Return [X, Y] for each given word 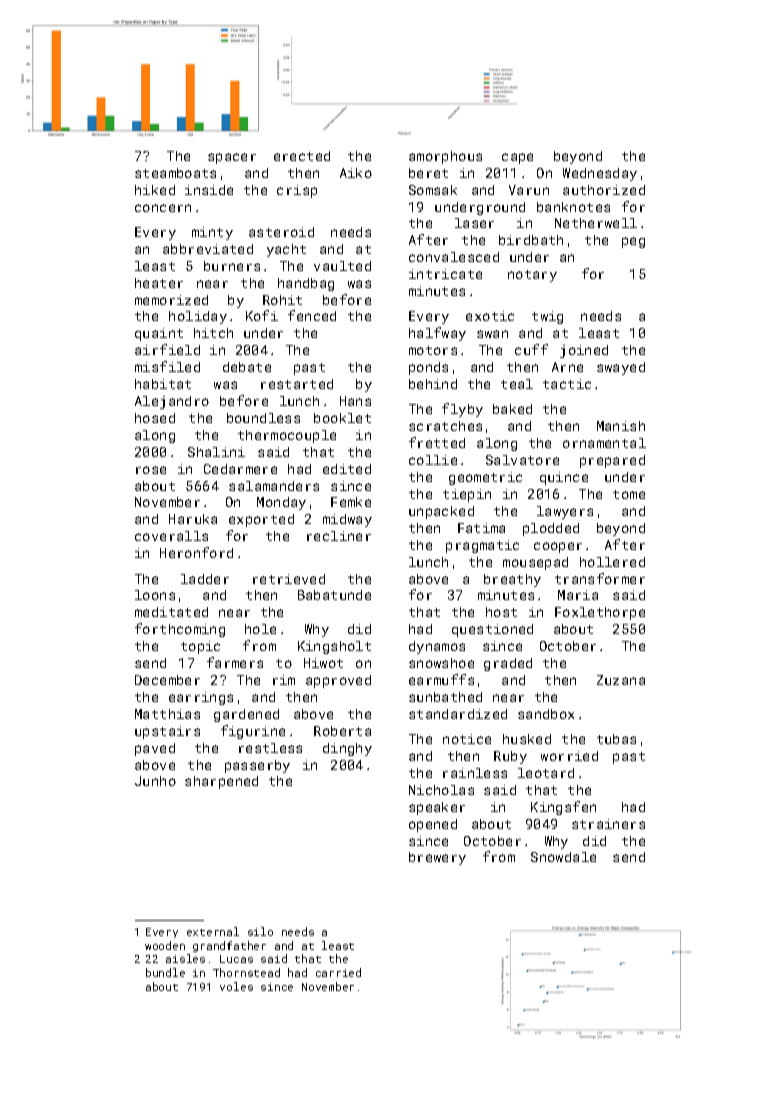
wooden [165, 945]
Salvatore [522, 460]
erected [302, 156]
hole [260, 629]
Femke [351, 502]
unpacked [441, 512]
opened [433, 825]
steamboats [175, 173]
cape [517, 158]
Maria [578, 595]
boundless [263, 418]
